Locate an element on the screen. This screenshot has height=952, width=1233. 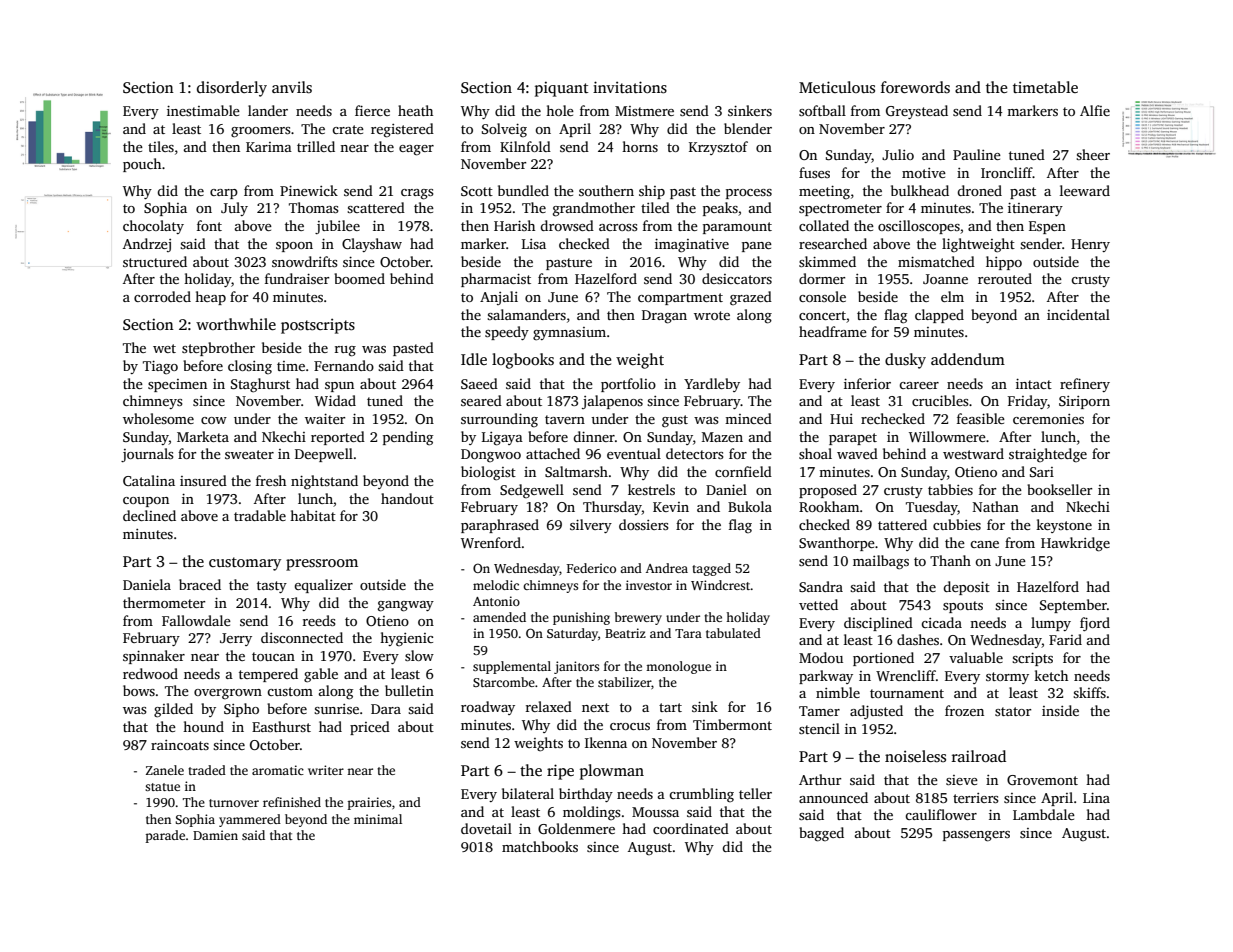
Andrzej is located at coordinates (147, 245).
